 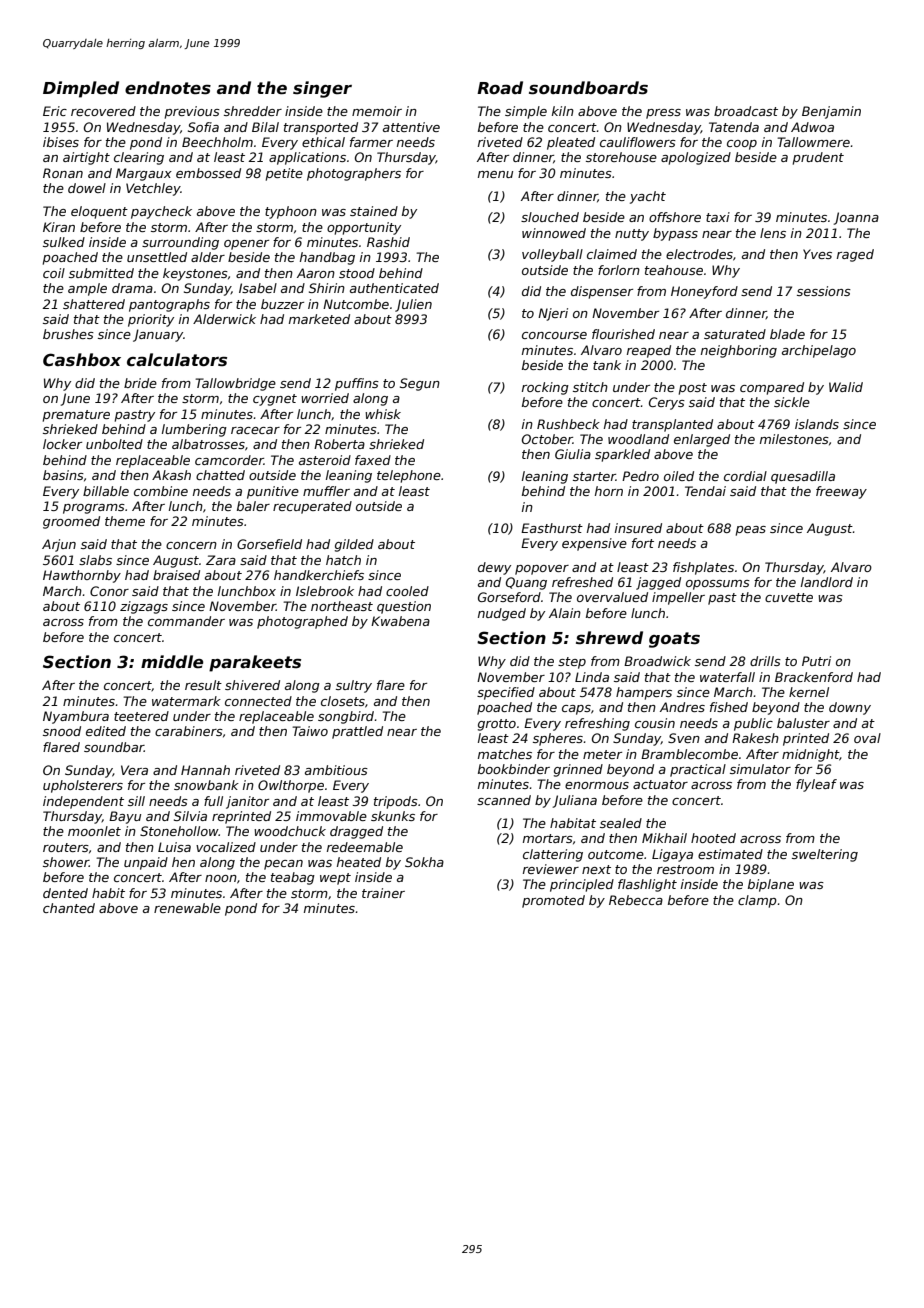 What do you see at coordinates (172, 662) in the image?
I see `middle` at bounding box center [172, 662].
